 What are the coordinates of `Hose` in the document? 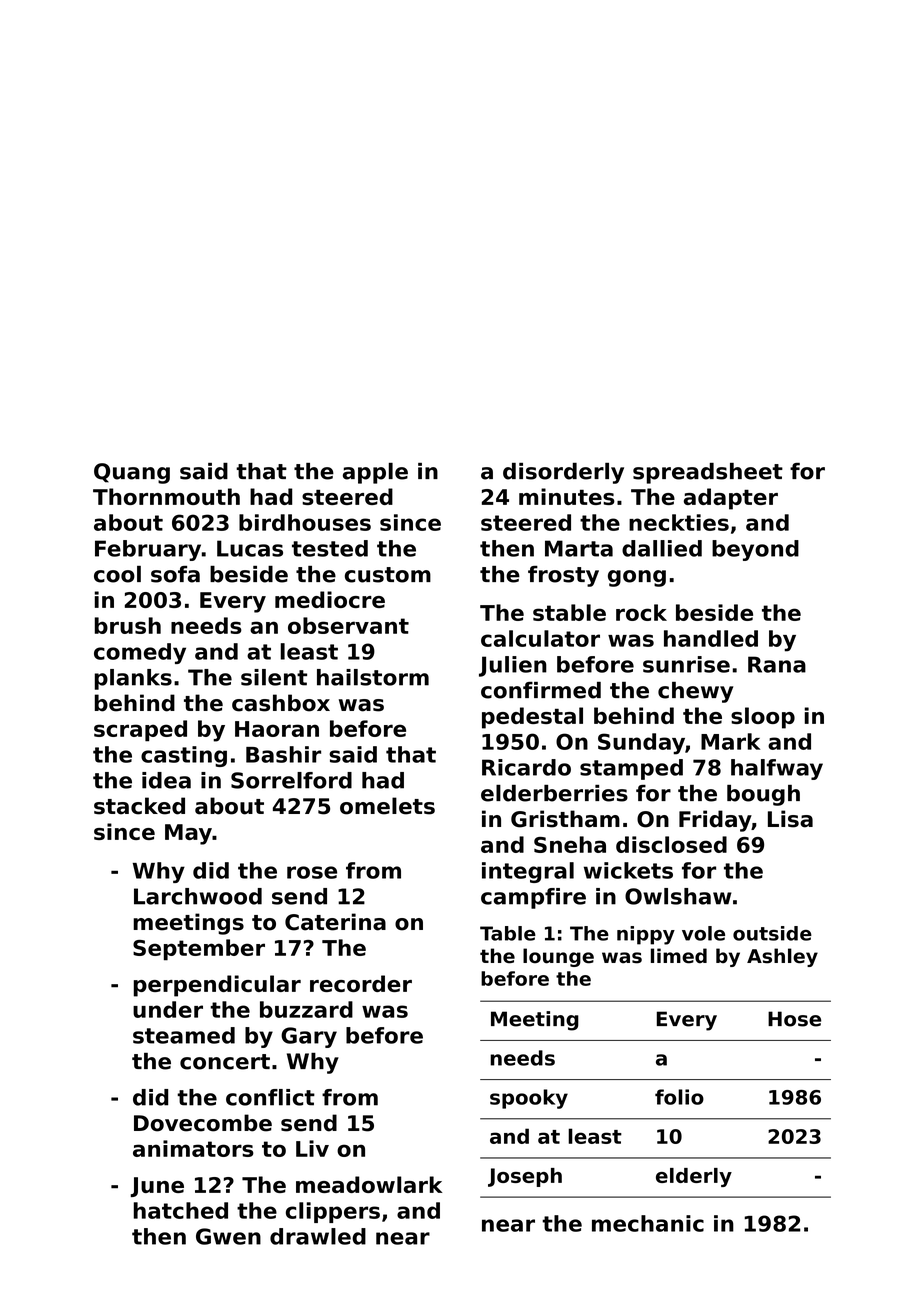 It's located at (794, 1019).
